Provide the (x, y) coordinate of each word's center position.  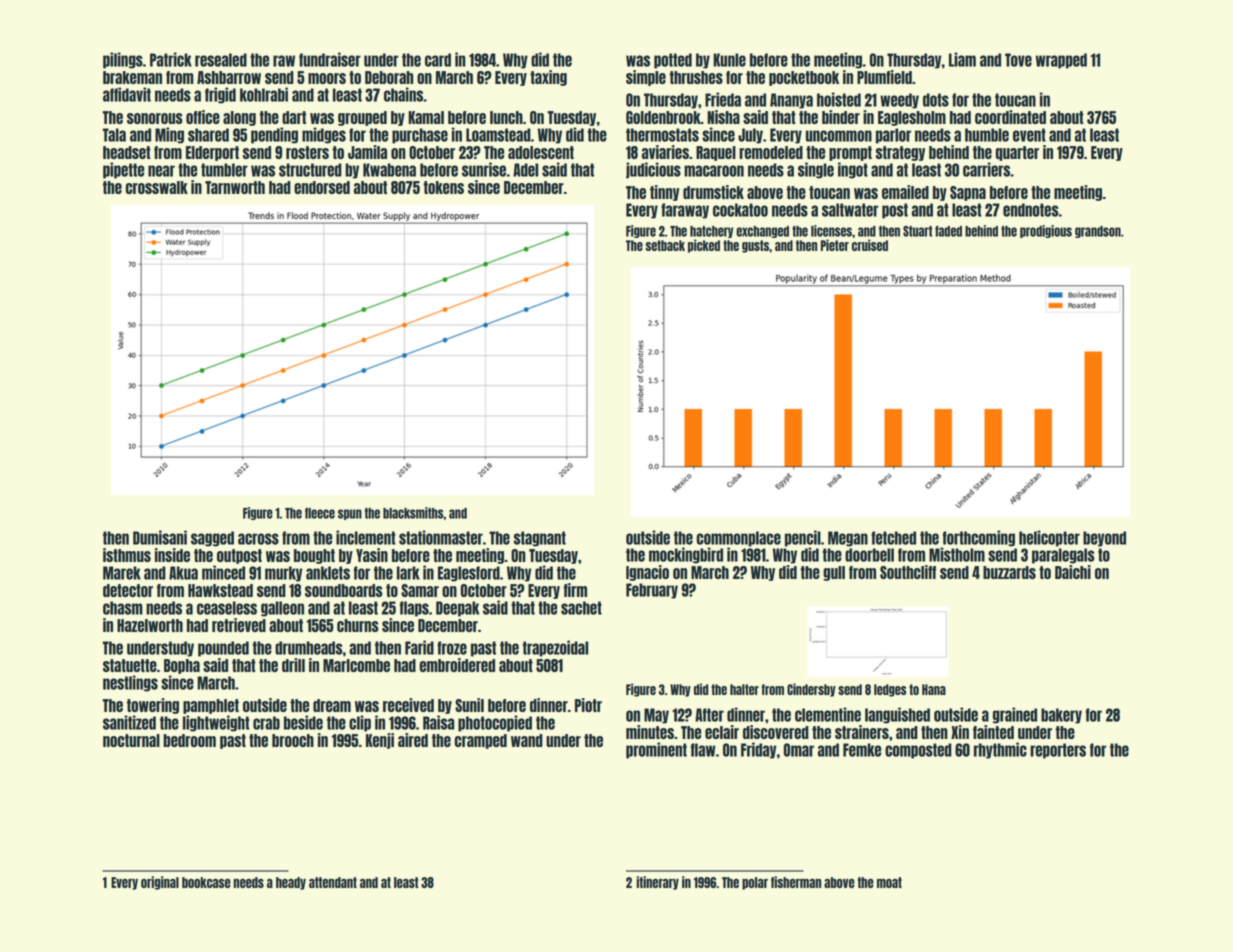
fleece (320, 513)
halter (744, 689)
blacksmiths (413, 513)
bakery (1061, 716)
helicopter (1049, 538)
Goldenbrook (663, 117)
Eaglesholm (912, 118)
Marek (122, 573)
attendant (333, 882)
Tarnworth (235, 187)
